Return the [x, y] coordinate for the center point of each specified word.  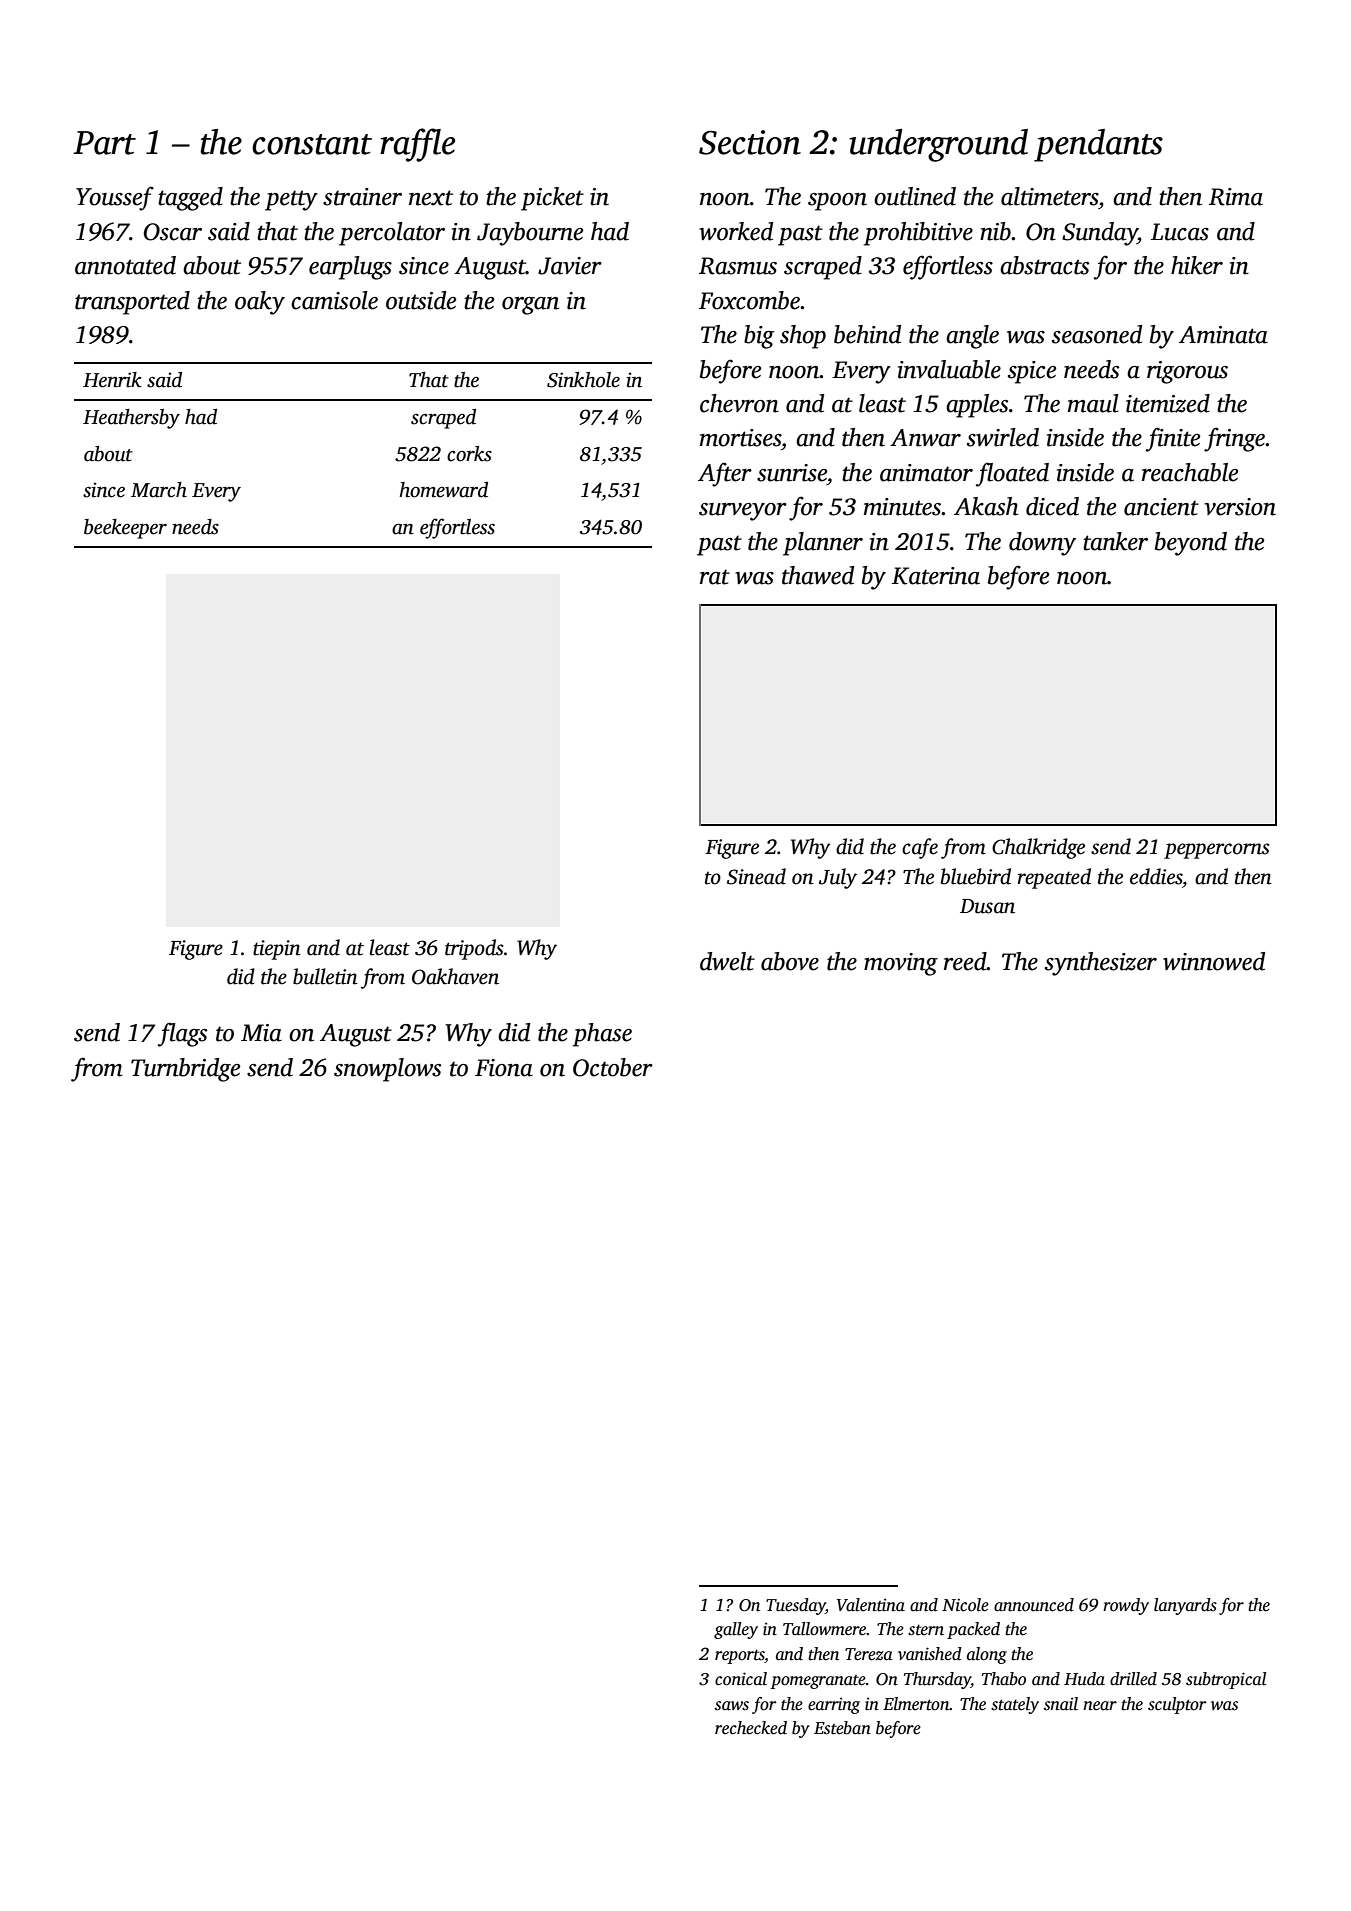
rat [715, 577]
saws [732, 1706]
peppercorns [1217, 851]
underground [938, 145]
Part [104, 143]
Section [750, 142]
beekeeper [125, 529]
